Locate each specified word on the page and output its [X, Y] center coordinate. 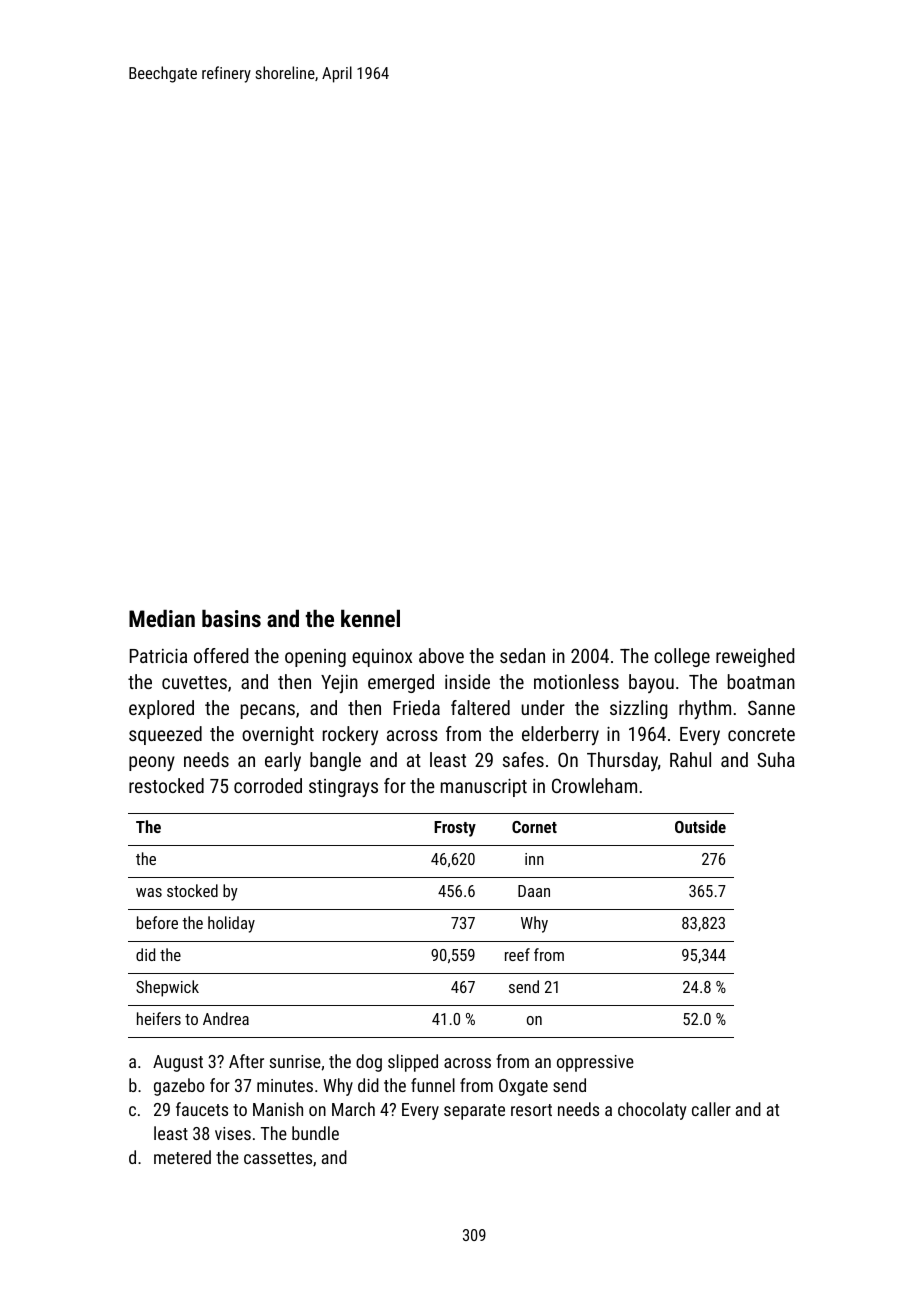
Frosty [455, 829]
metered [182, 1157]
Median [162, 618]
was [149, 892]
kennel [370, 618]
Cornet [534, 827]
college [682, 657]
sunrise [295, 1061]
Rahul [690, 759]
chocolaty [652, 1111]
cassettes [278, 1158]
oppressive [595, 1063]
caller [711, 1109]
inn [534, 859]
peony [152, 763]
